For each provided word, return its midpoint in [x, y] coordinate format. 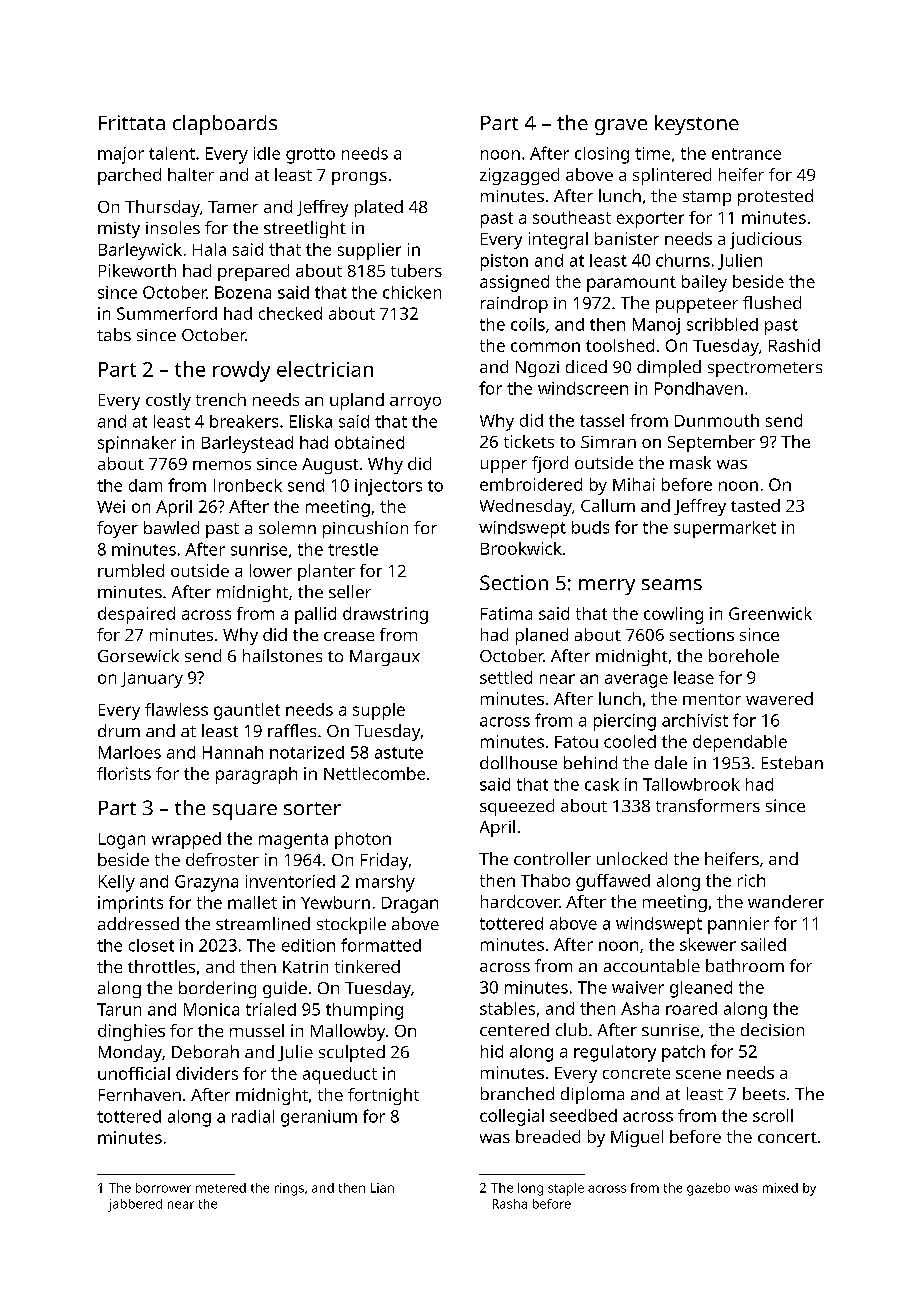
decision [772, 1029]
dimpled [669, 368]
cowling [673, 615]
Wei [111, 506]
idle [267, 153]
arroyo [415, 403]
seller [350, 591]
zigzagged [519, 176]
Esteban [792, 762]
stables [507, 1008]
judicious [766, 240]
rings [289, 1189]
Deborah [205, 1051]
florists [124, 773]
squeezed [517, 807]
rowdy [241, 371]
